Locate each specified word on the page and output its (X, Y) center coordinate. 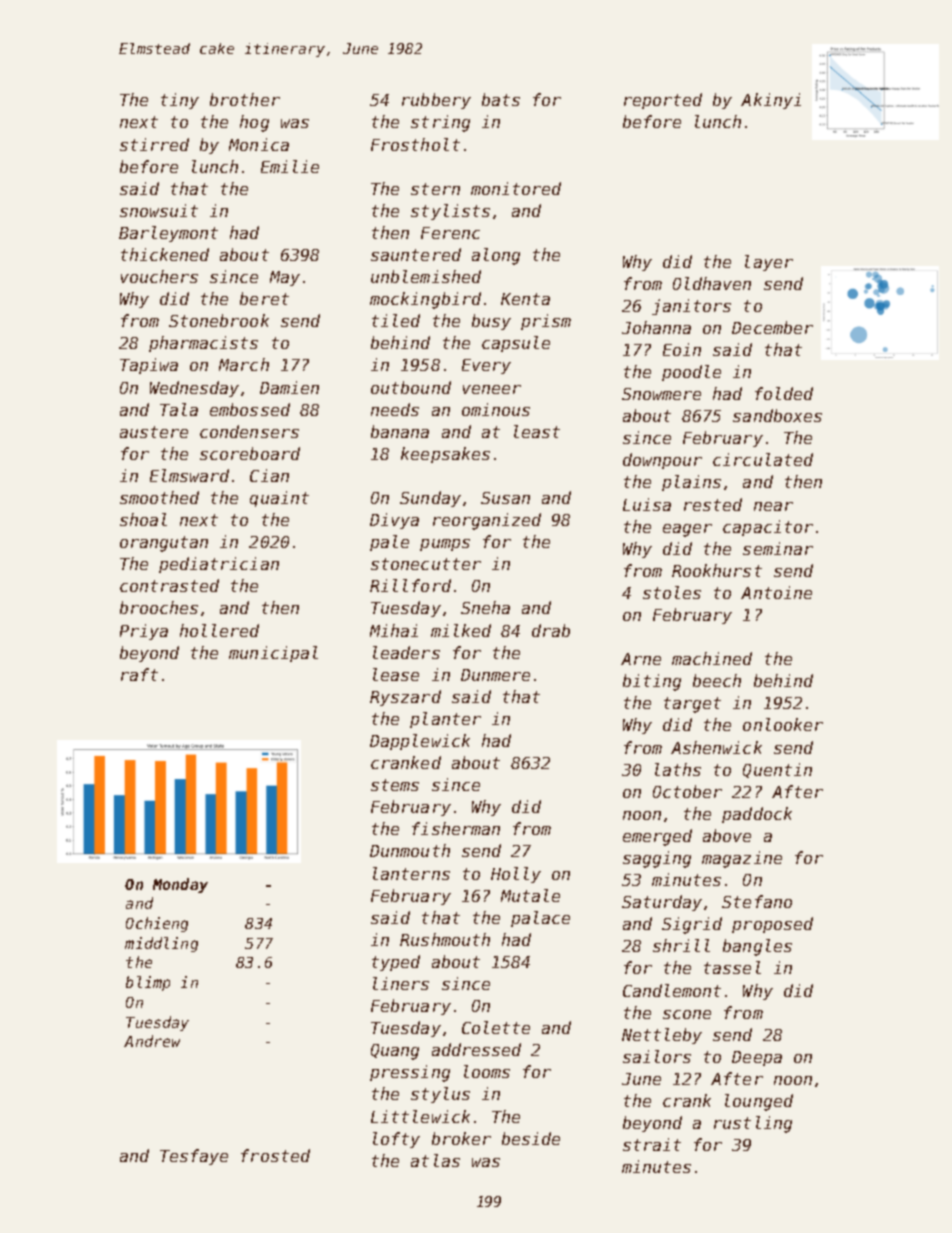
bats (501, 99)
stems (395, 785)
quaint (279, 499)
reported (663, 101)
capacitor (768, 528)
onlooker (783, 724)
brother (245, 99)
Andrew (152, 1041)
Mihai (394, 630)
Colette (496, 1027)
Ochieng (157, 924)
